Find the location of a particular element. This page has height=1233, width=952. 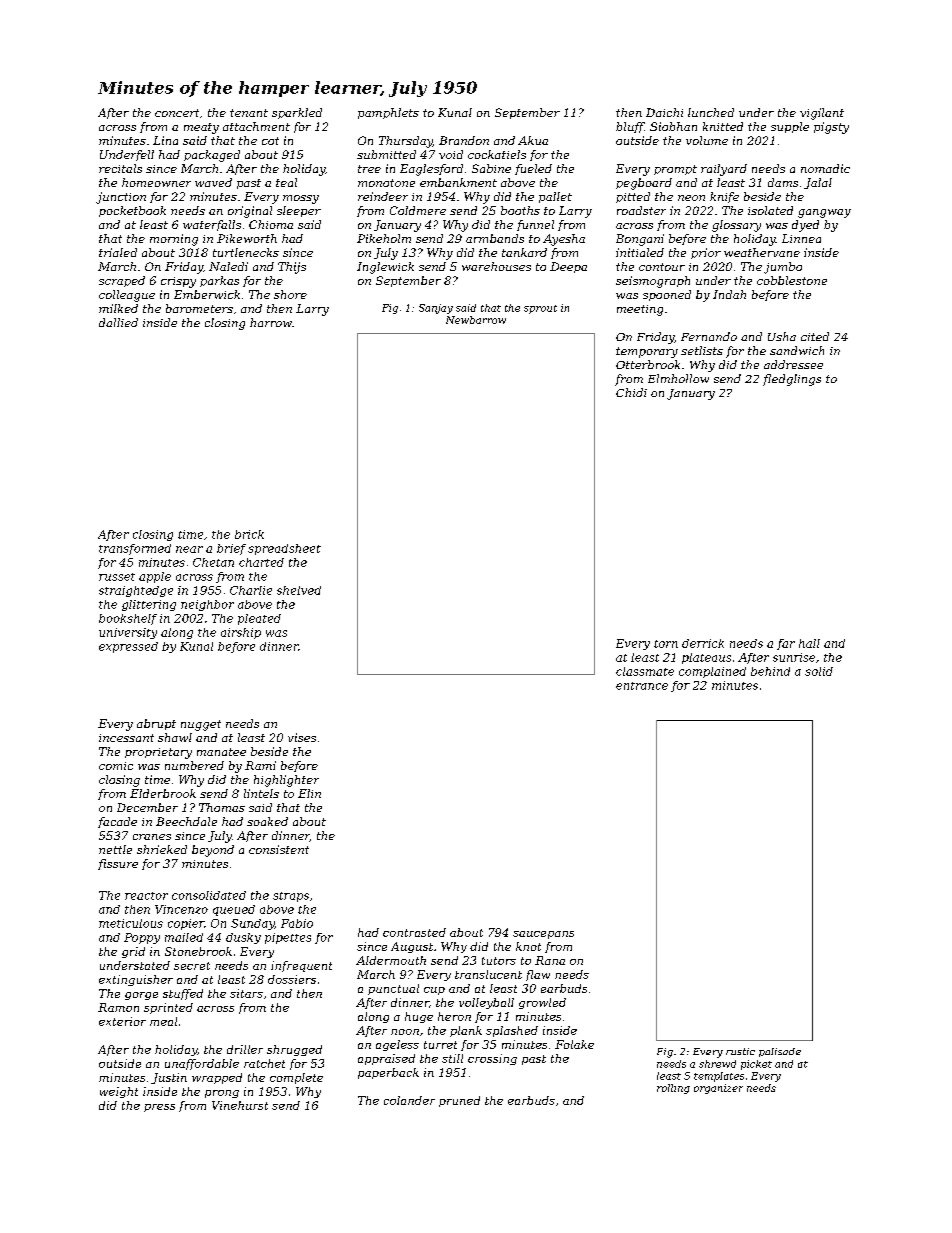

pruned is located at coordinates (459, 1101).
